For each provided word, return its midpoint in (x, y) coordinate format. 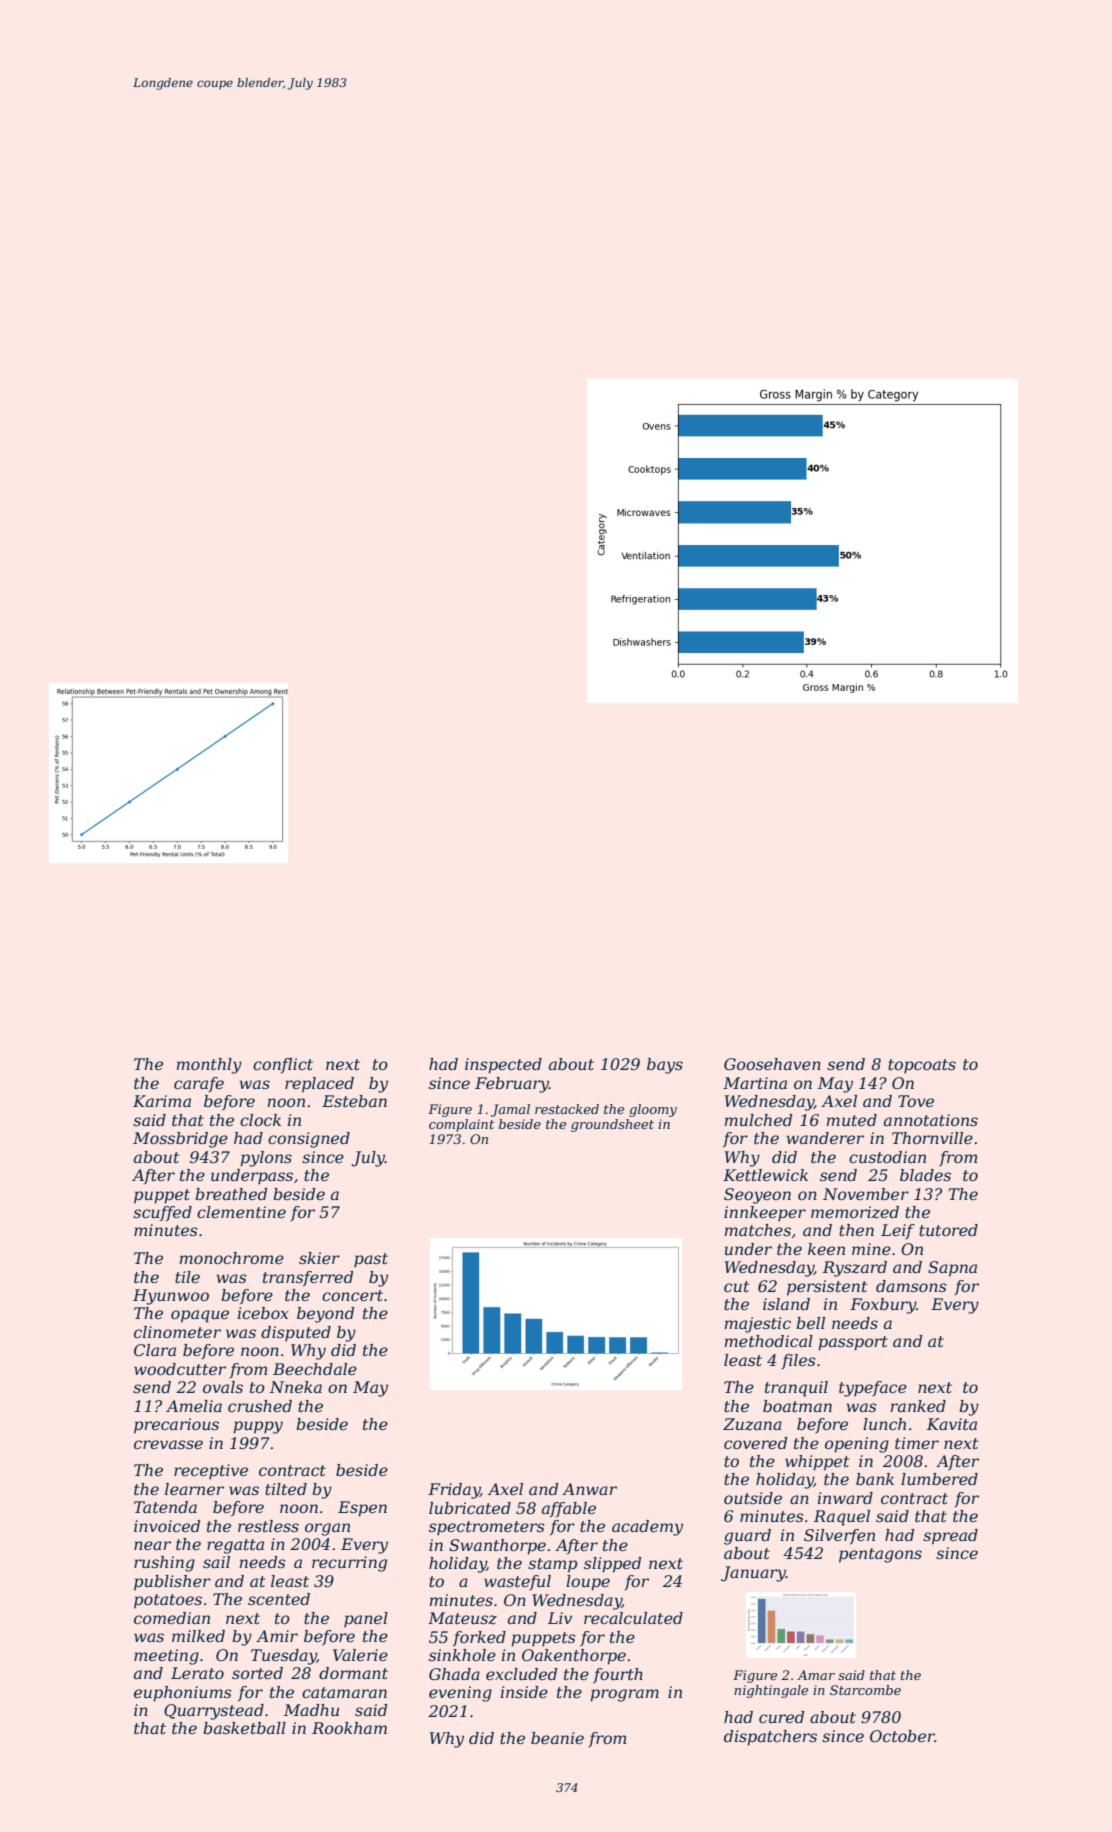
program (624, 1695)
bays (665, 1066)
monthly (209, 1066)
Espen (362, 1509)
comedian (172, 1618)
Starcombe (865, 1690)
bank (875, 1479)
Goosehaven (772, 1064)
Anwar (589, 1489)
